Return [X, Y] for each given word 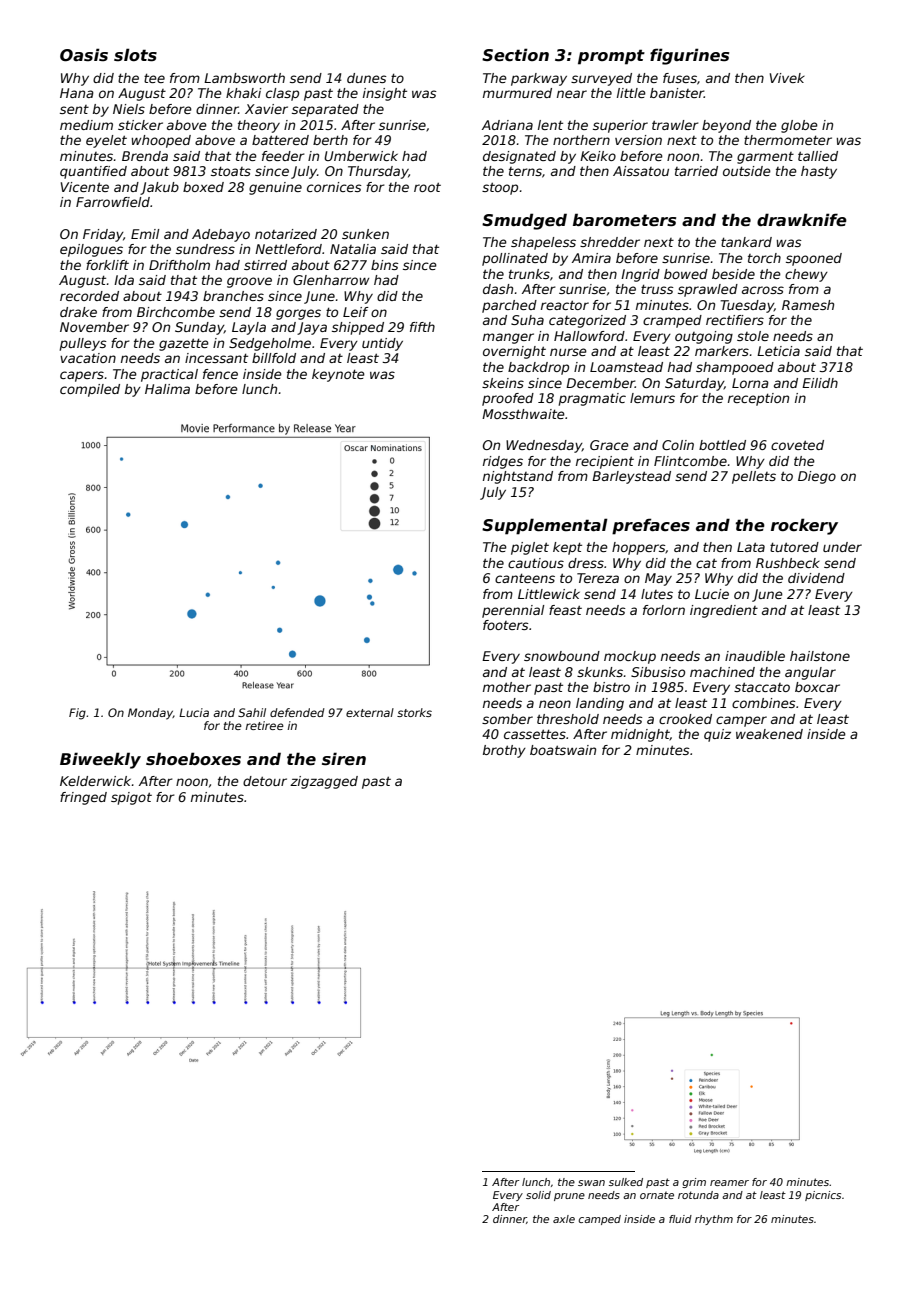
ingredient [724, 611]
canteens [525, 578]
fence [220, 374]
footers [506, 625]
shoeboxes [193, 759]
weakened [769, 734]
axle [564, 1219]
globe [799, 126]
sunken [365, 234]
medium [86, 125]
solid [538, 1195]
